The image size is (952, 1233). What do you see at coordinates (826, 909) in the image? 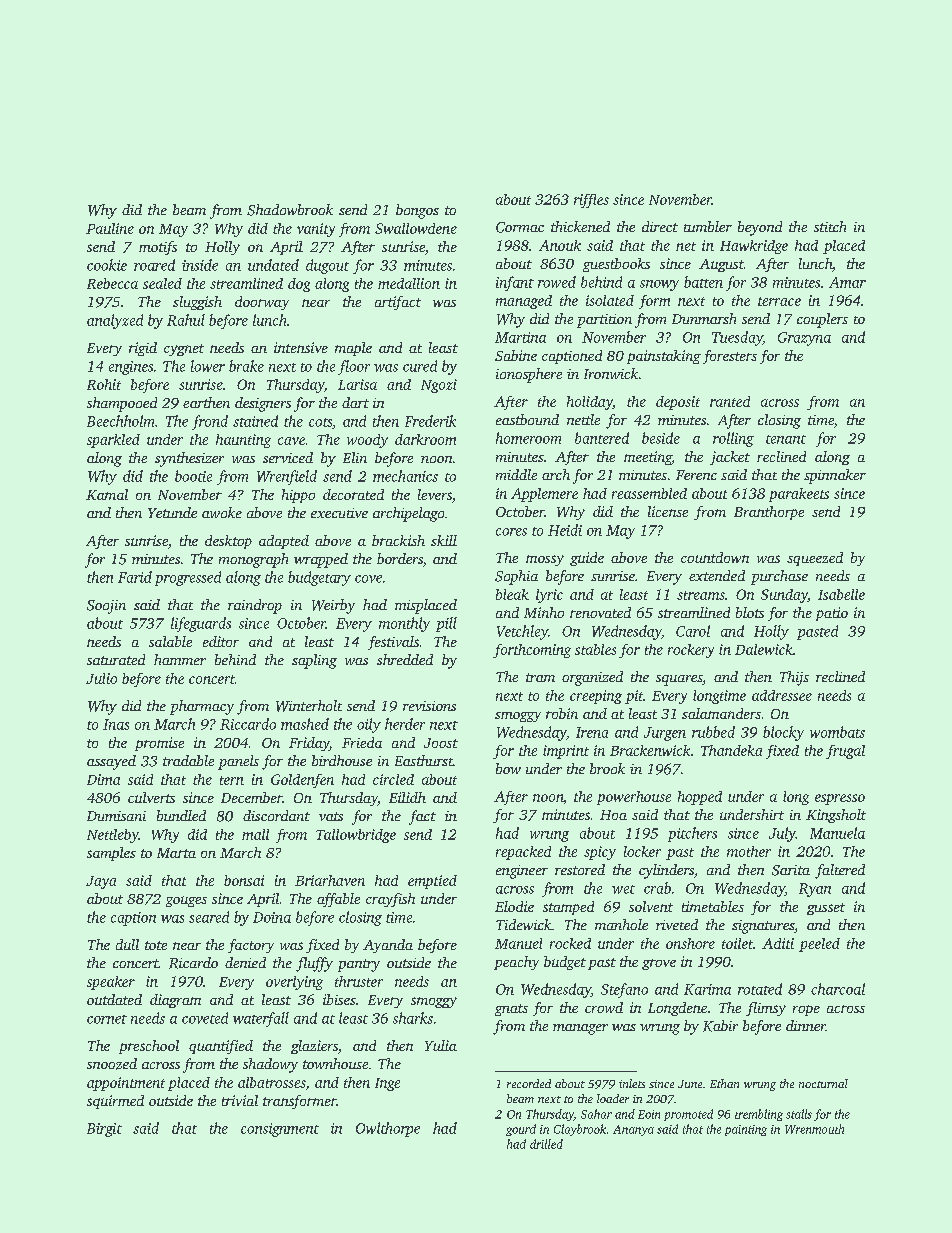
I see `gusset` at bounding box center [826, 909].
